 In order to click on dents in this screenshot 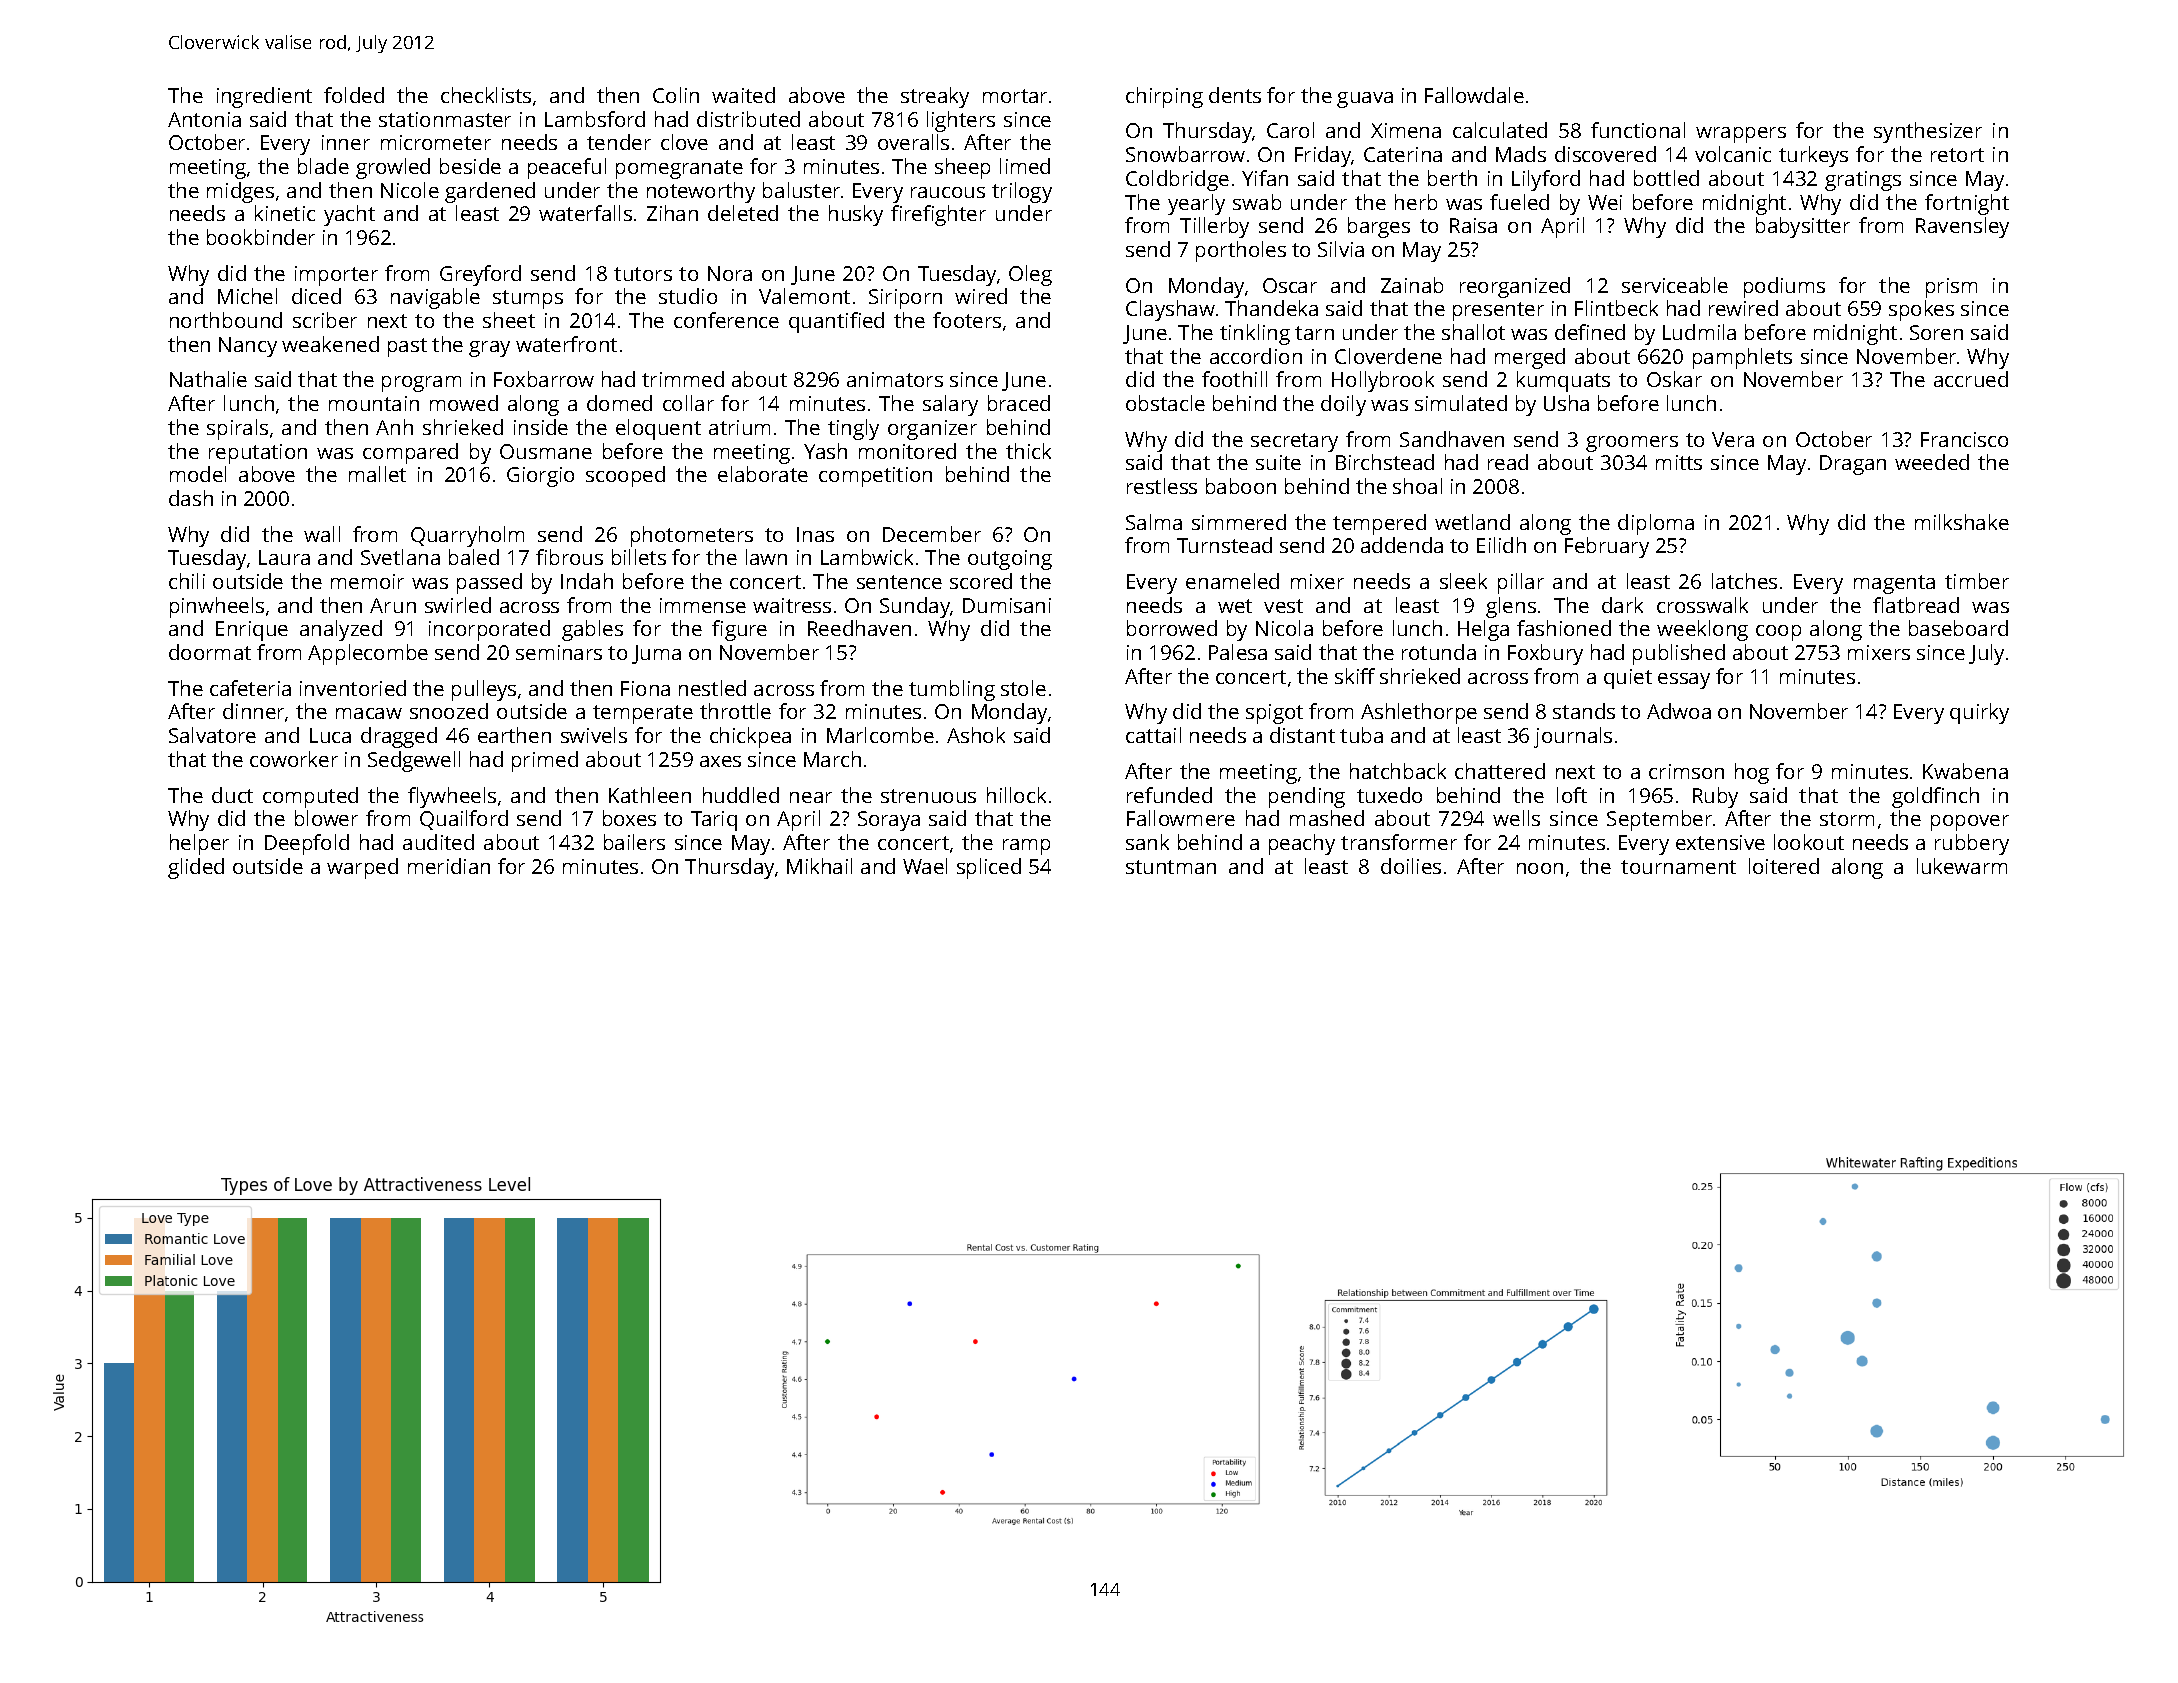, I will do `click(1235, 95)`.
